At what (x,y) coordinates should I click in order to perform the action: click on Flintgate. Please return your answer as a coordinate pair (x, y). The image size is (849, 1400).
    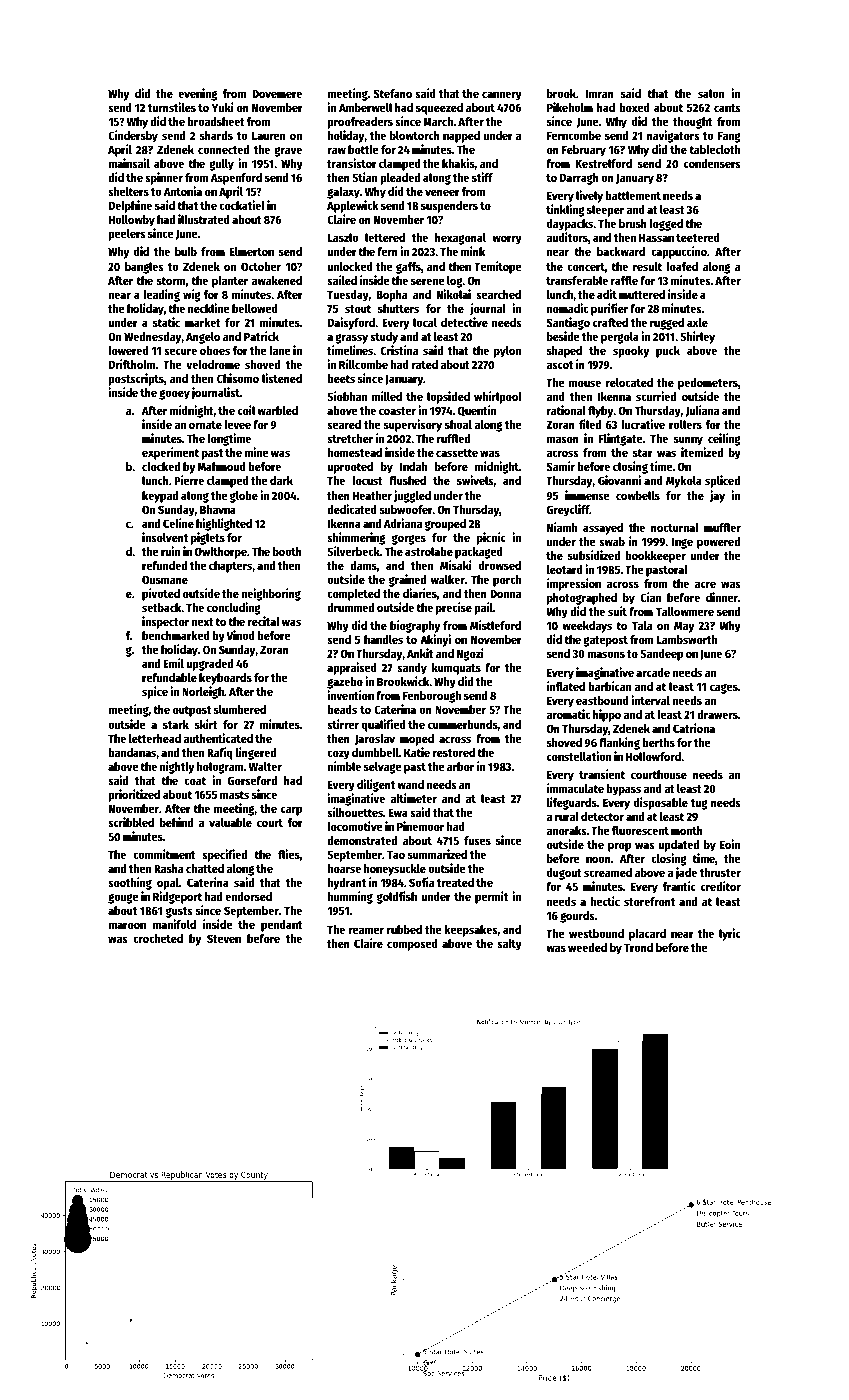
    Looking at the image, I should click on (621, 439).
